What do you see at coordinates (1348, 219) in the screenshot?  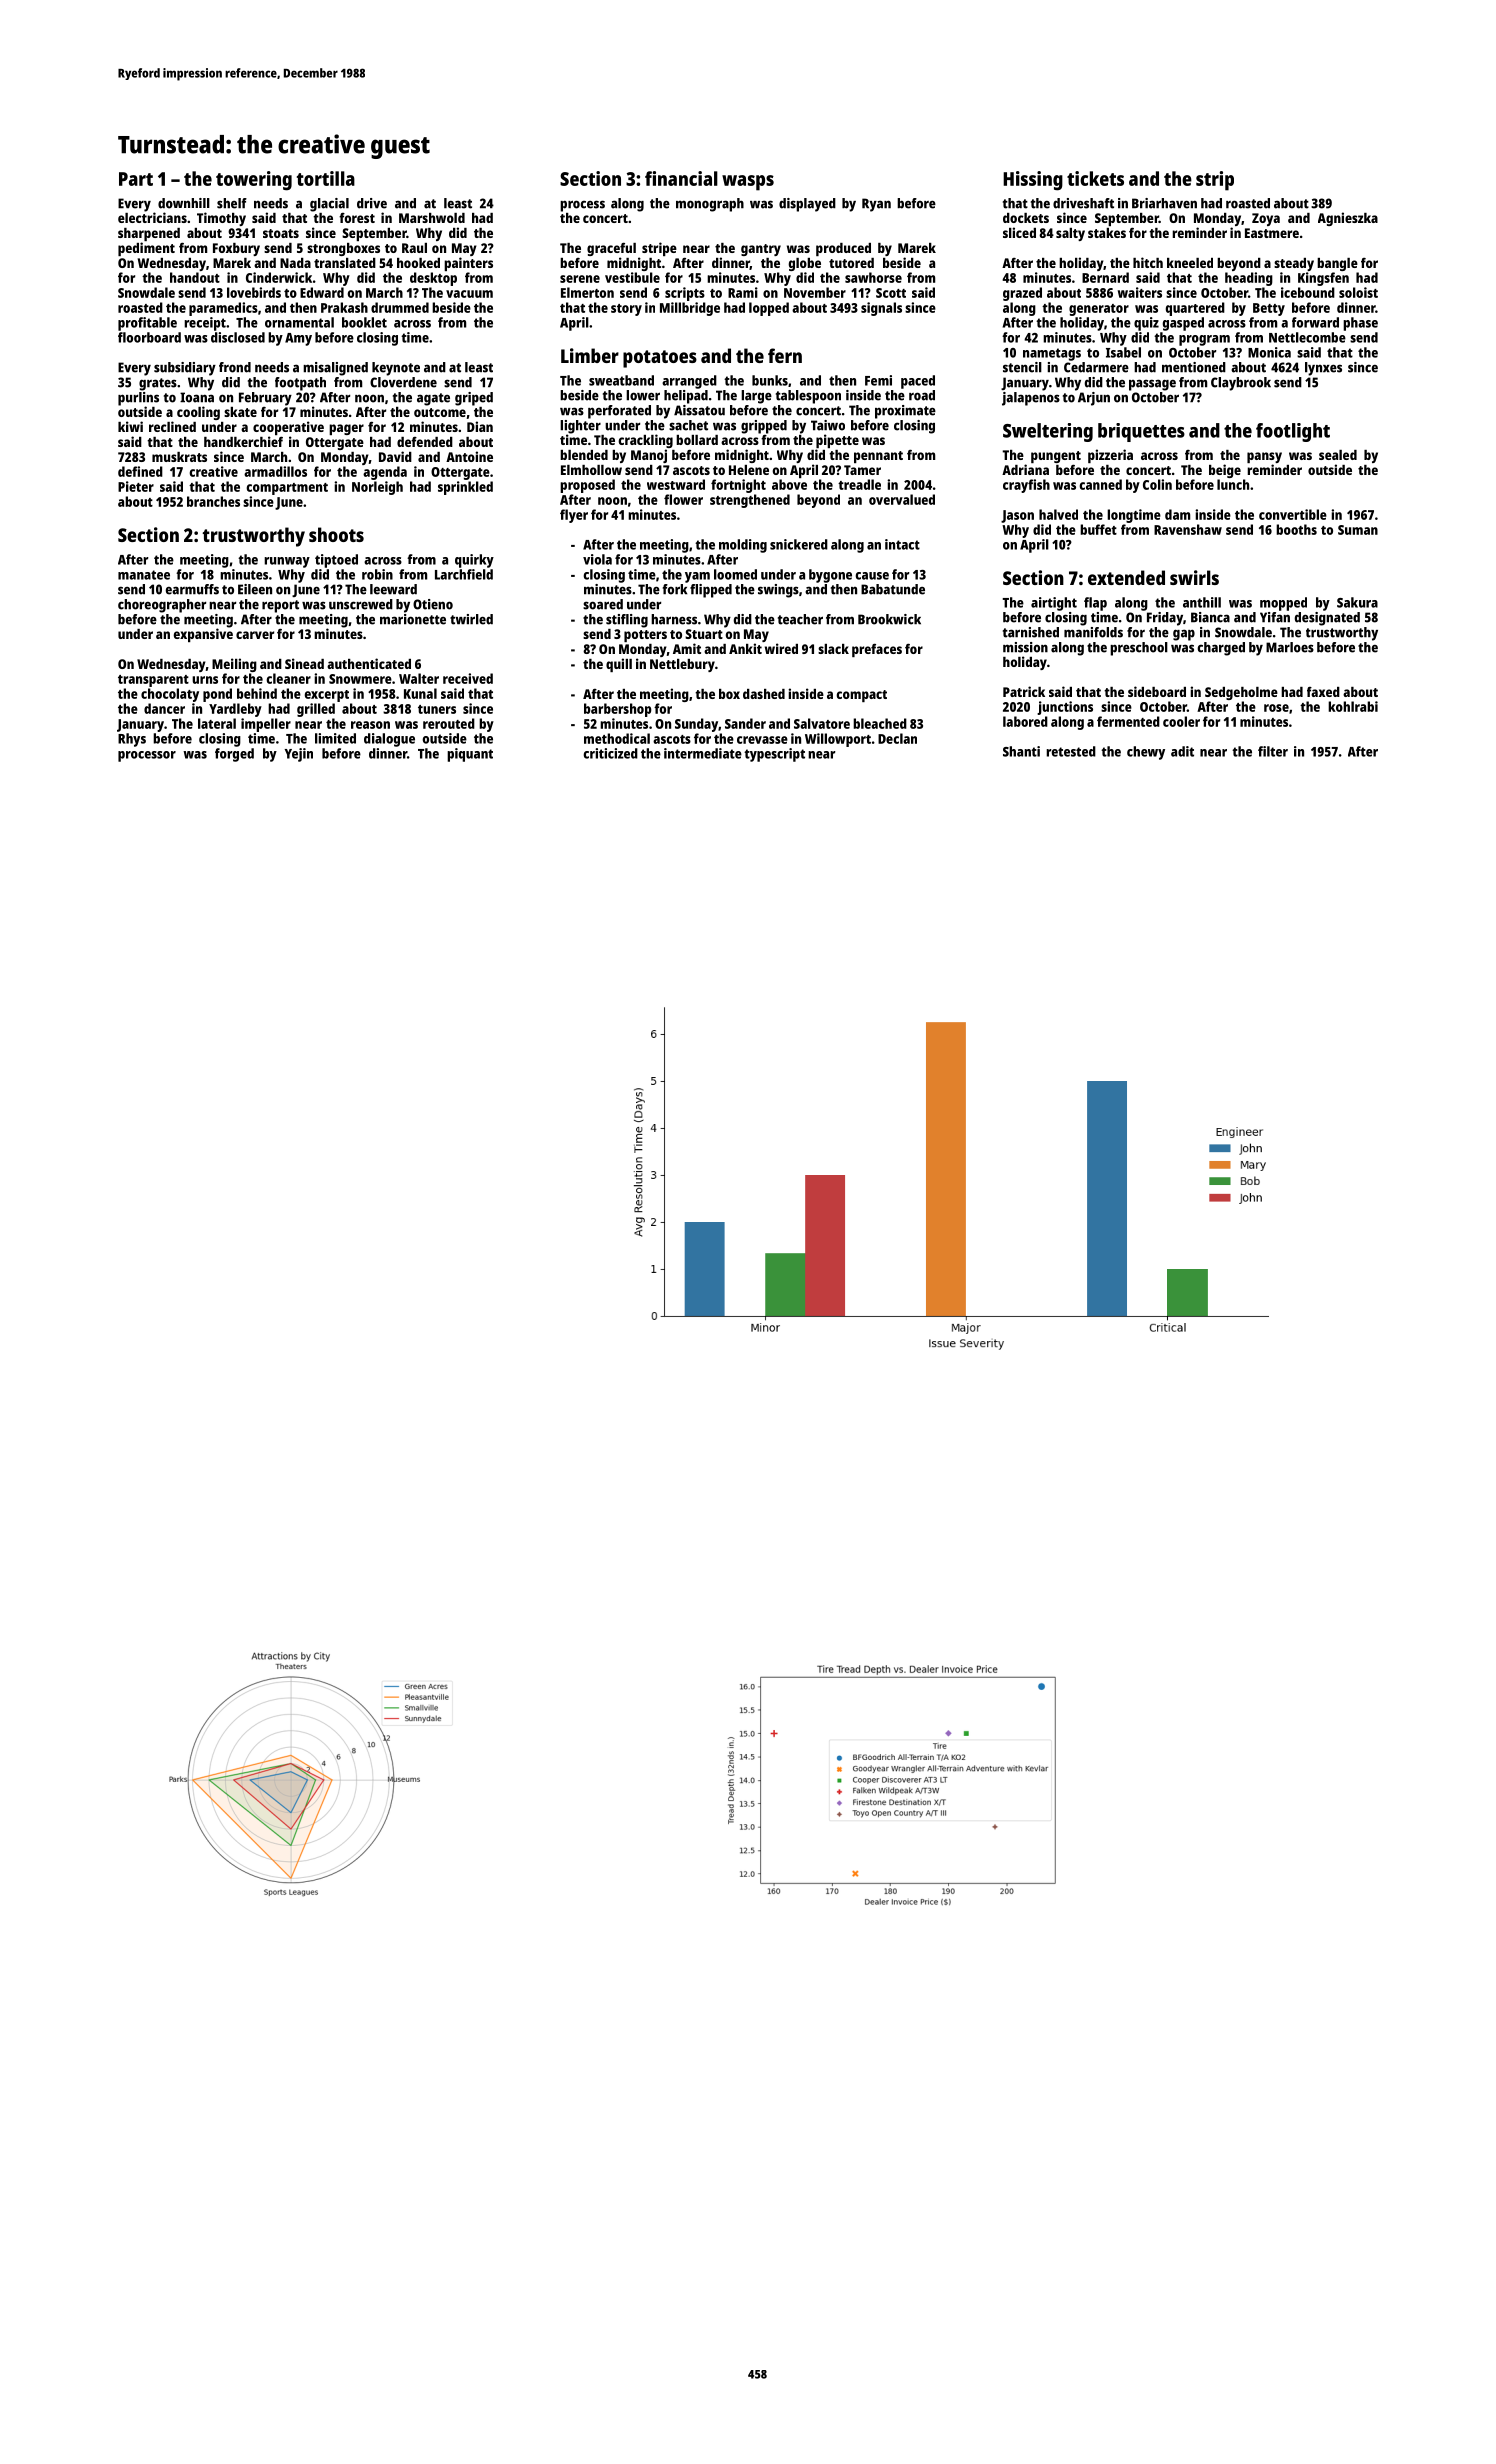 I see `Agnieszka` at bounding box center [1348, 219].
